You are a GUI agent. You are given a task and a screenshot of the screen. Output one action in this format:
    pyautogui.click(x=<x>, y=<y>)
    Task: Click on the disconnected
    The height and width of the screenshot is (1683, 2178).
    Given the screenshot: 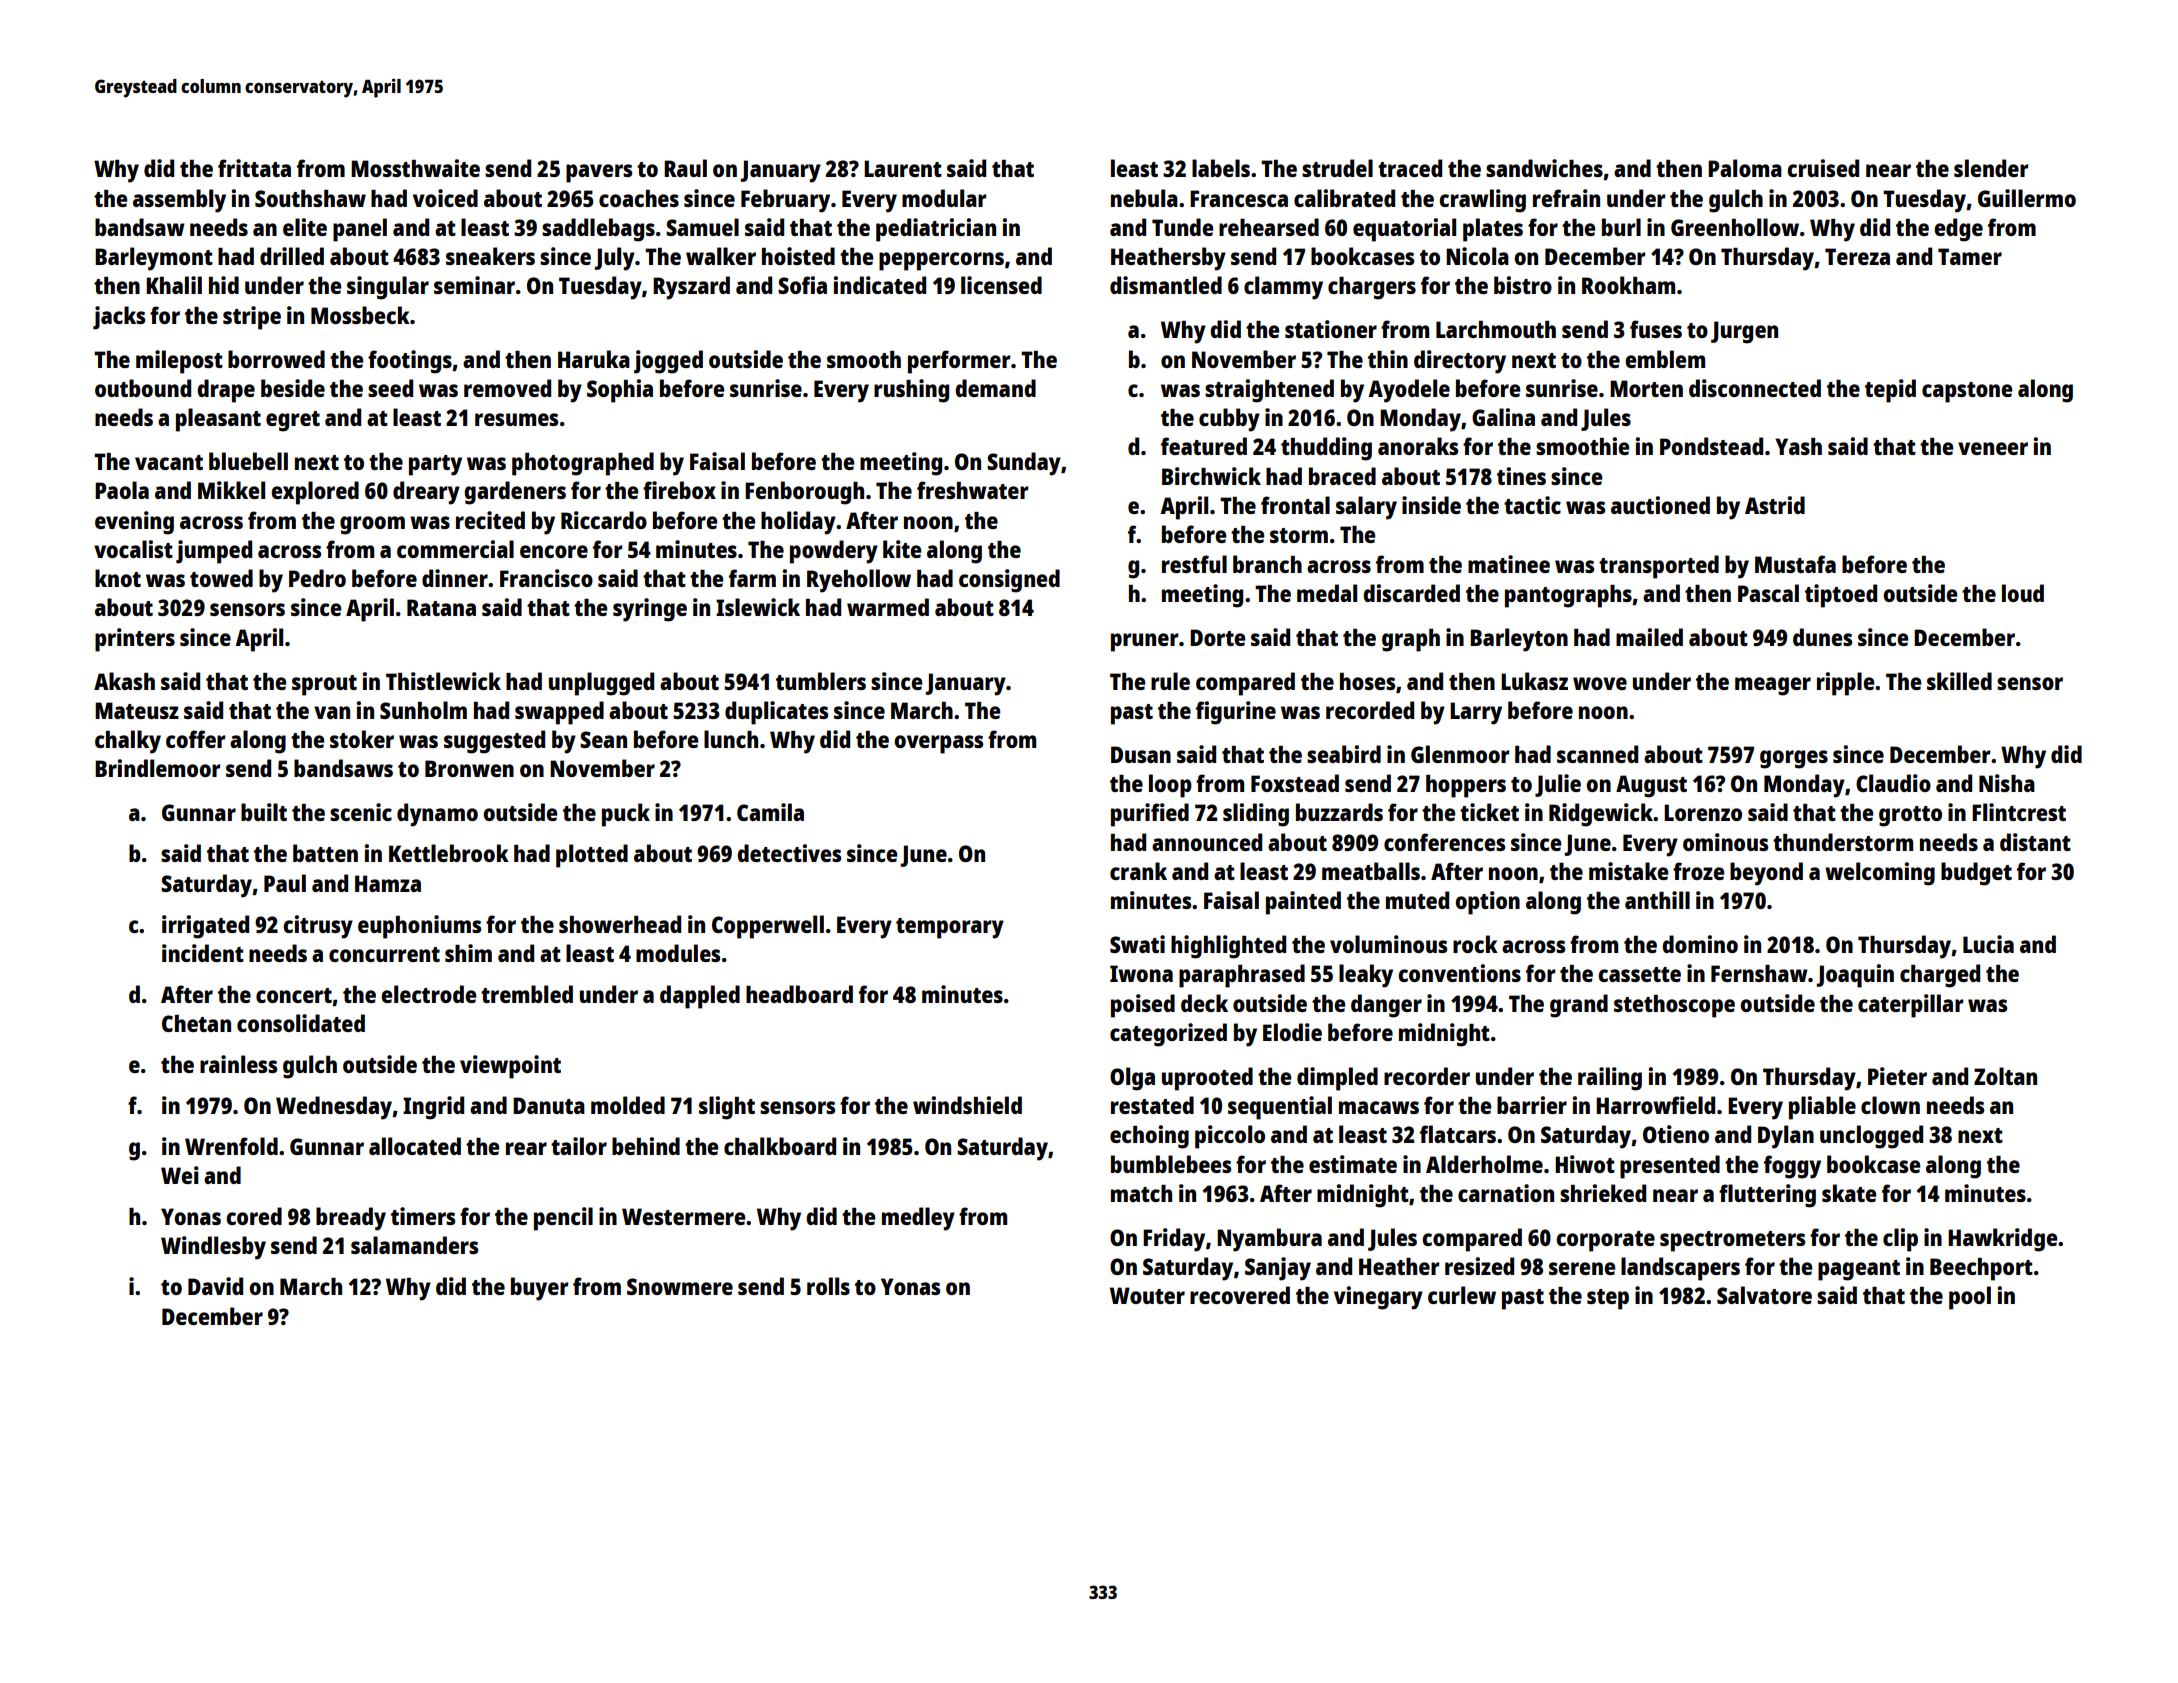 What is the action you would take?
    pyautogui.click(x=1755, y=388)
